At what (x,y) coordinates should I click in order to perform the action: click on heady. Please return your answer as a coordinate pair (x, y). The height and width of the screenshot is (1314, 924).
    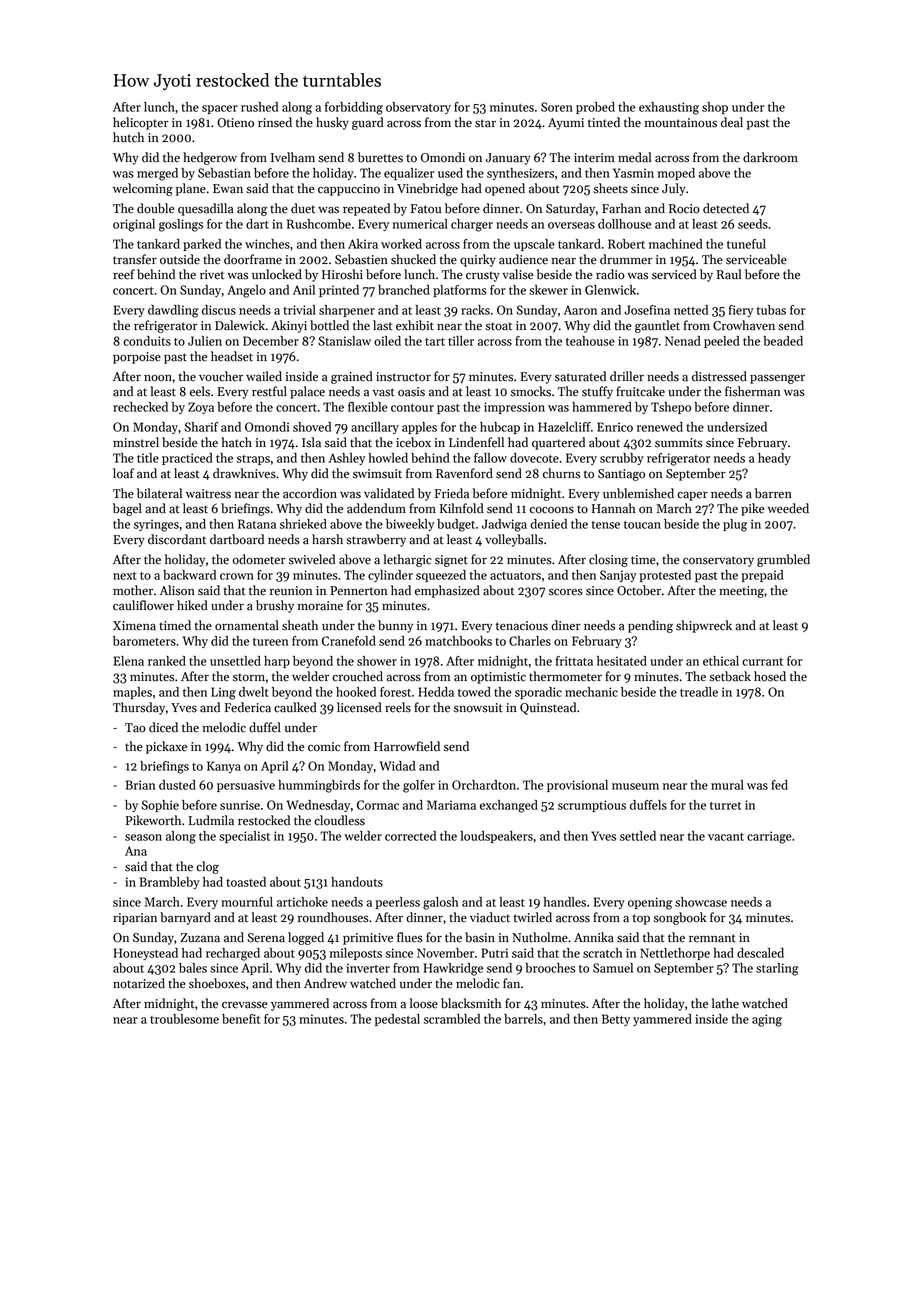
    Looking at the image, I should click on (774, 459).
